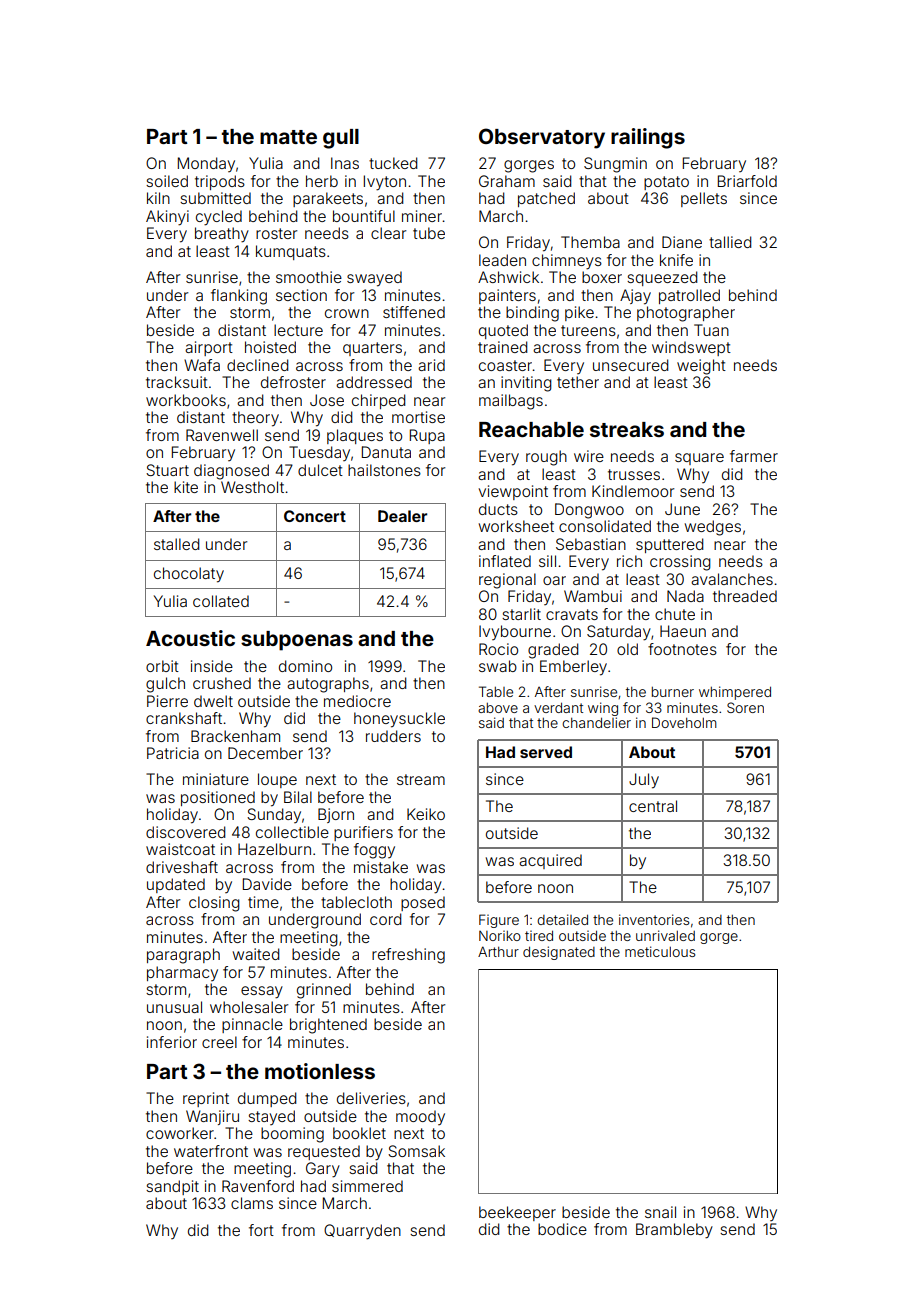 The height and width of the screenshot is (1314, 924). Describe the element at coordinates (653, 806) in the screenshot. I see `central` at that location.
